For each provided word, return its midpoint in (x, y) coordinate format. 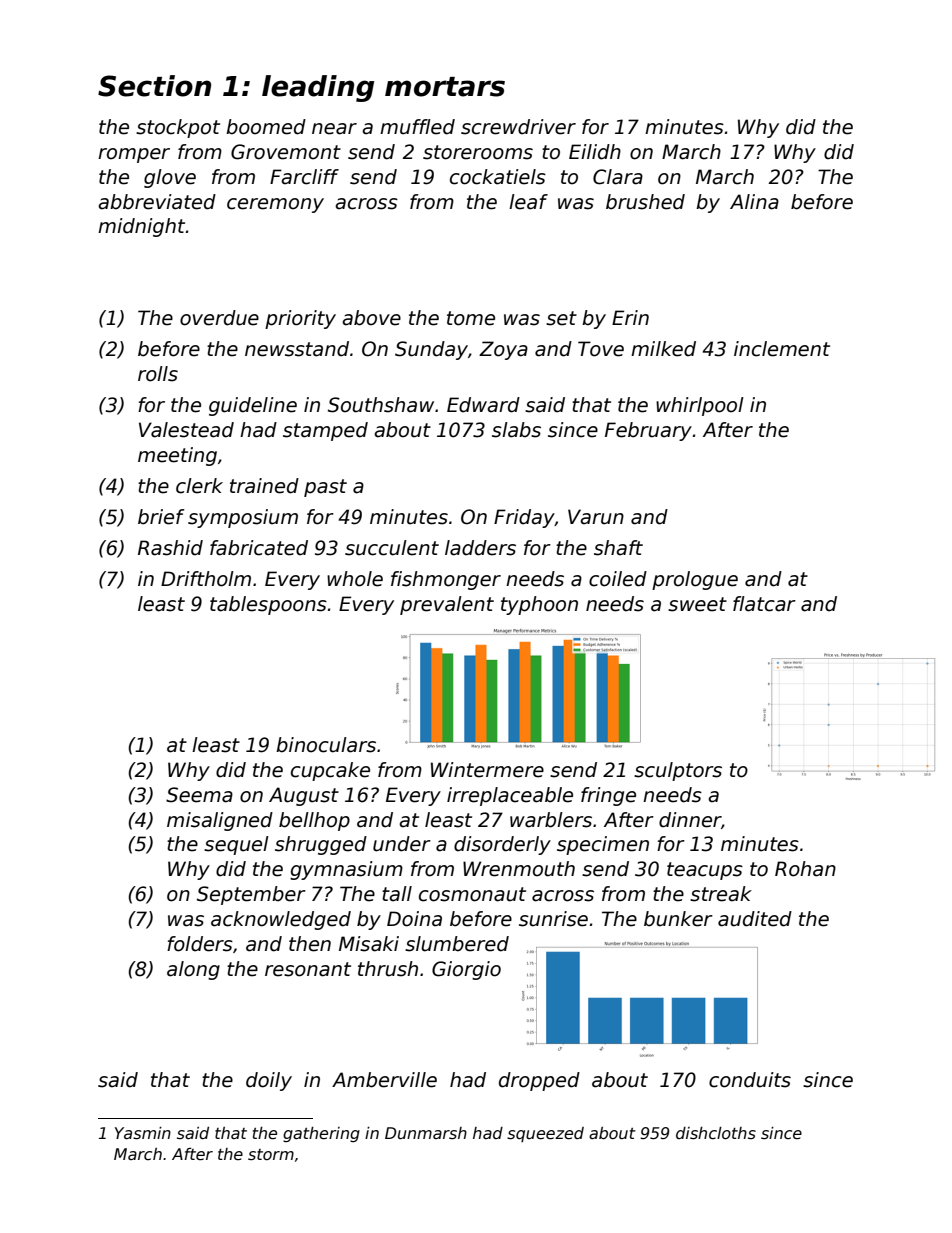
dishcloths (716, 1133)
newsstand (297, 349)
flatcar (764, 604)
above (371, 318)
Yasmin (143, 1133)
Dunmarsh (426, 1133)
